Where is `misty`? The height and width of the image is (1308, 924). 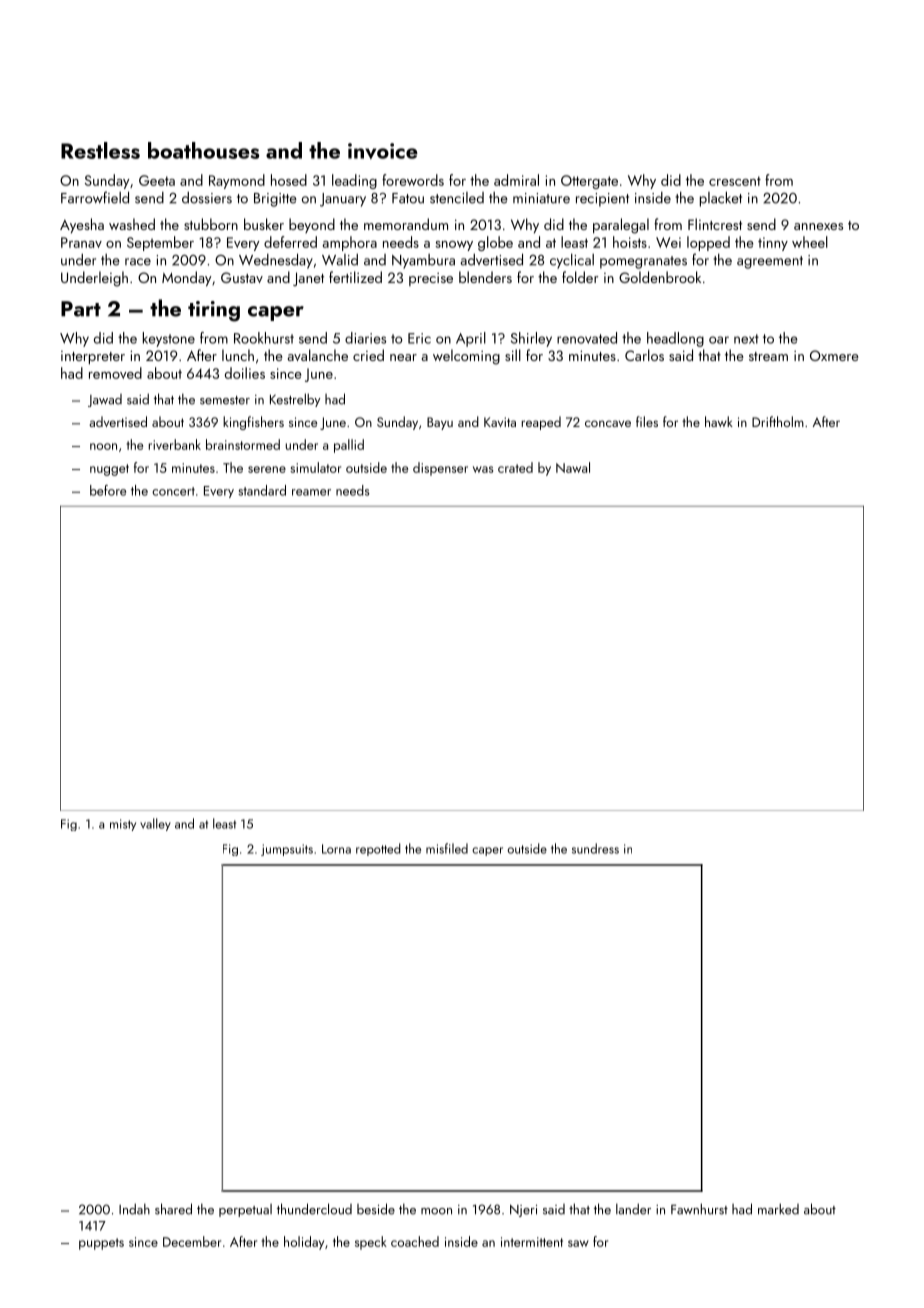 misty is located at coordinates (123, 825).
